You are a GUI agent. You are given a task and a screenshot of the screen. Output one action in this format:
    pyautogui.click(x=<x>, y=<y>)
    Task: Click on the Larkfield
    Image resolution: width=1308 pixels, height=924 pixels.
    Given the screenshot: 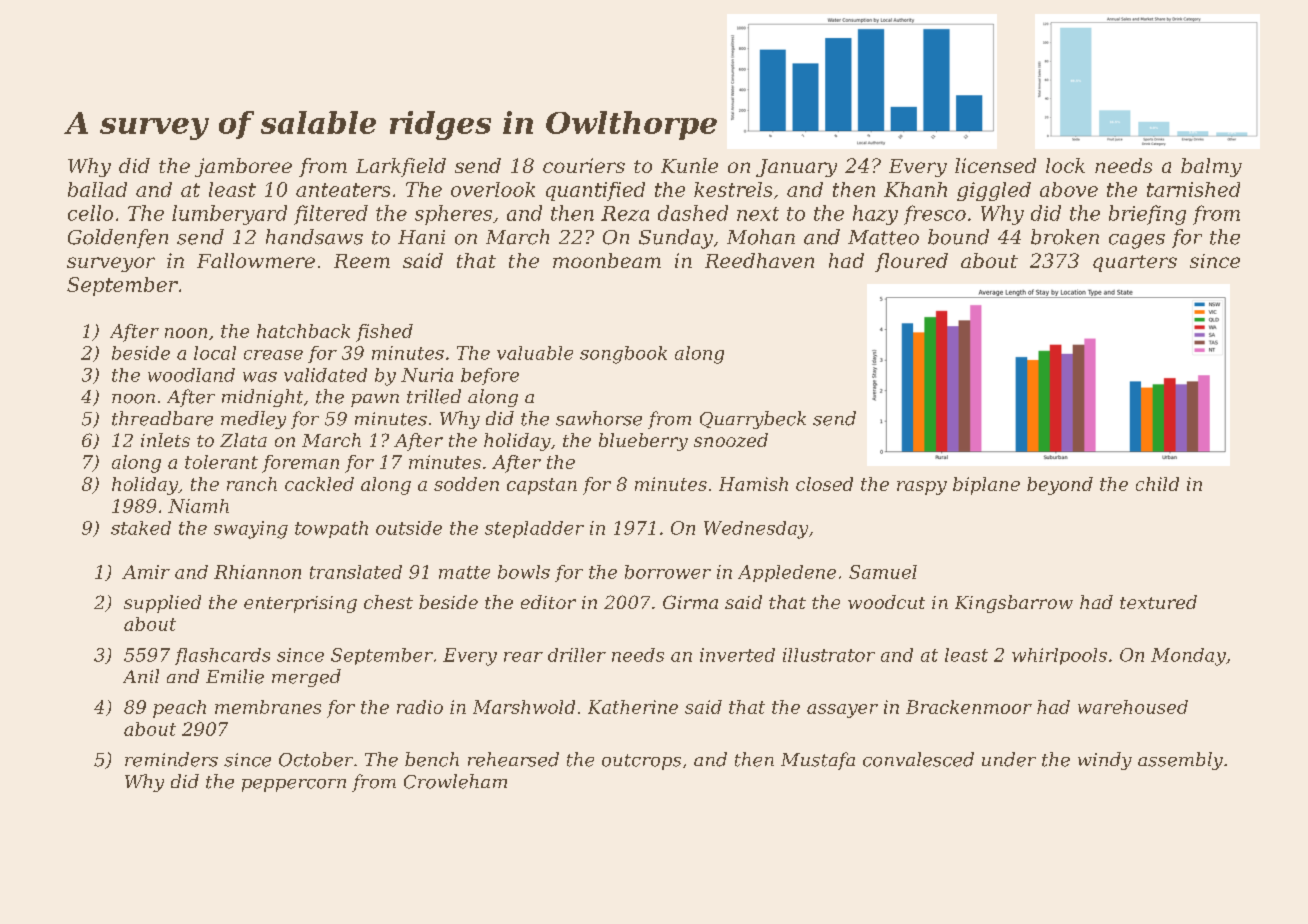 What is the action you would take?
    pyautogui.click(x=401, y=167)
